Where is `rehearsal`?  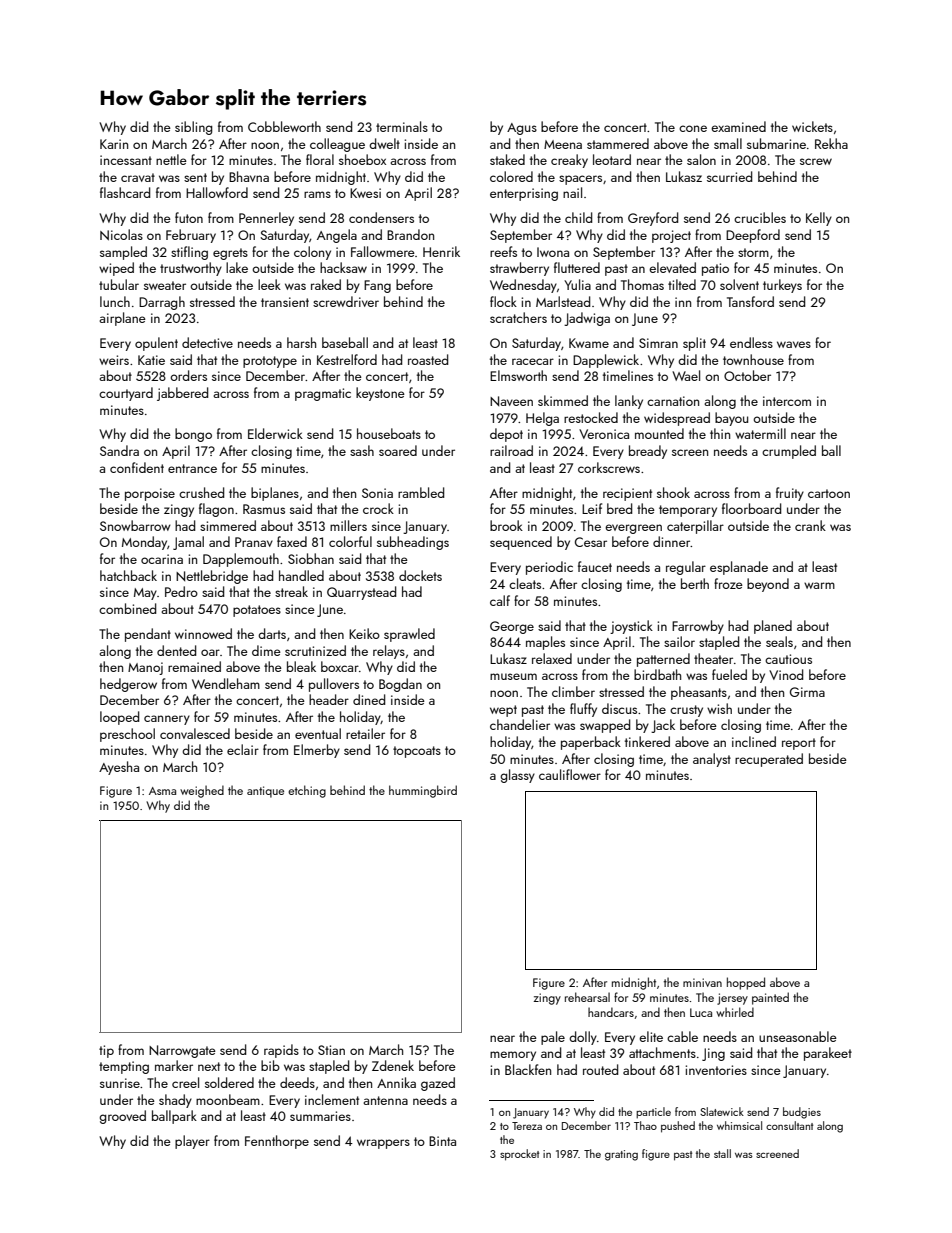 rehearsal is located at coordinates (587, 997).
